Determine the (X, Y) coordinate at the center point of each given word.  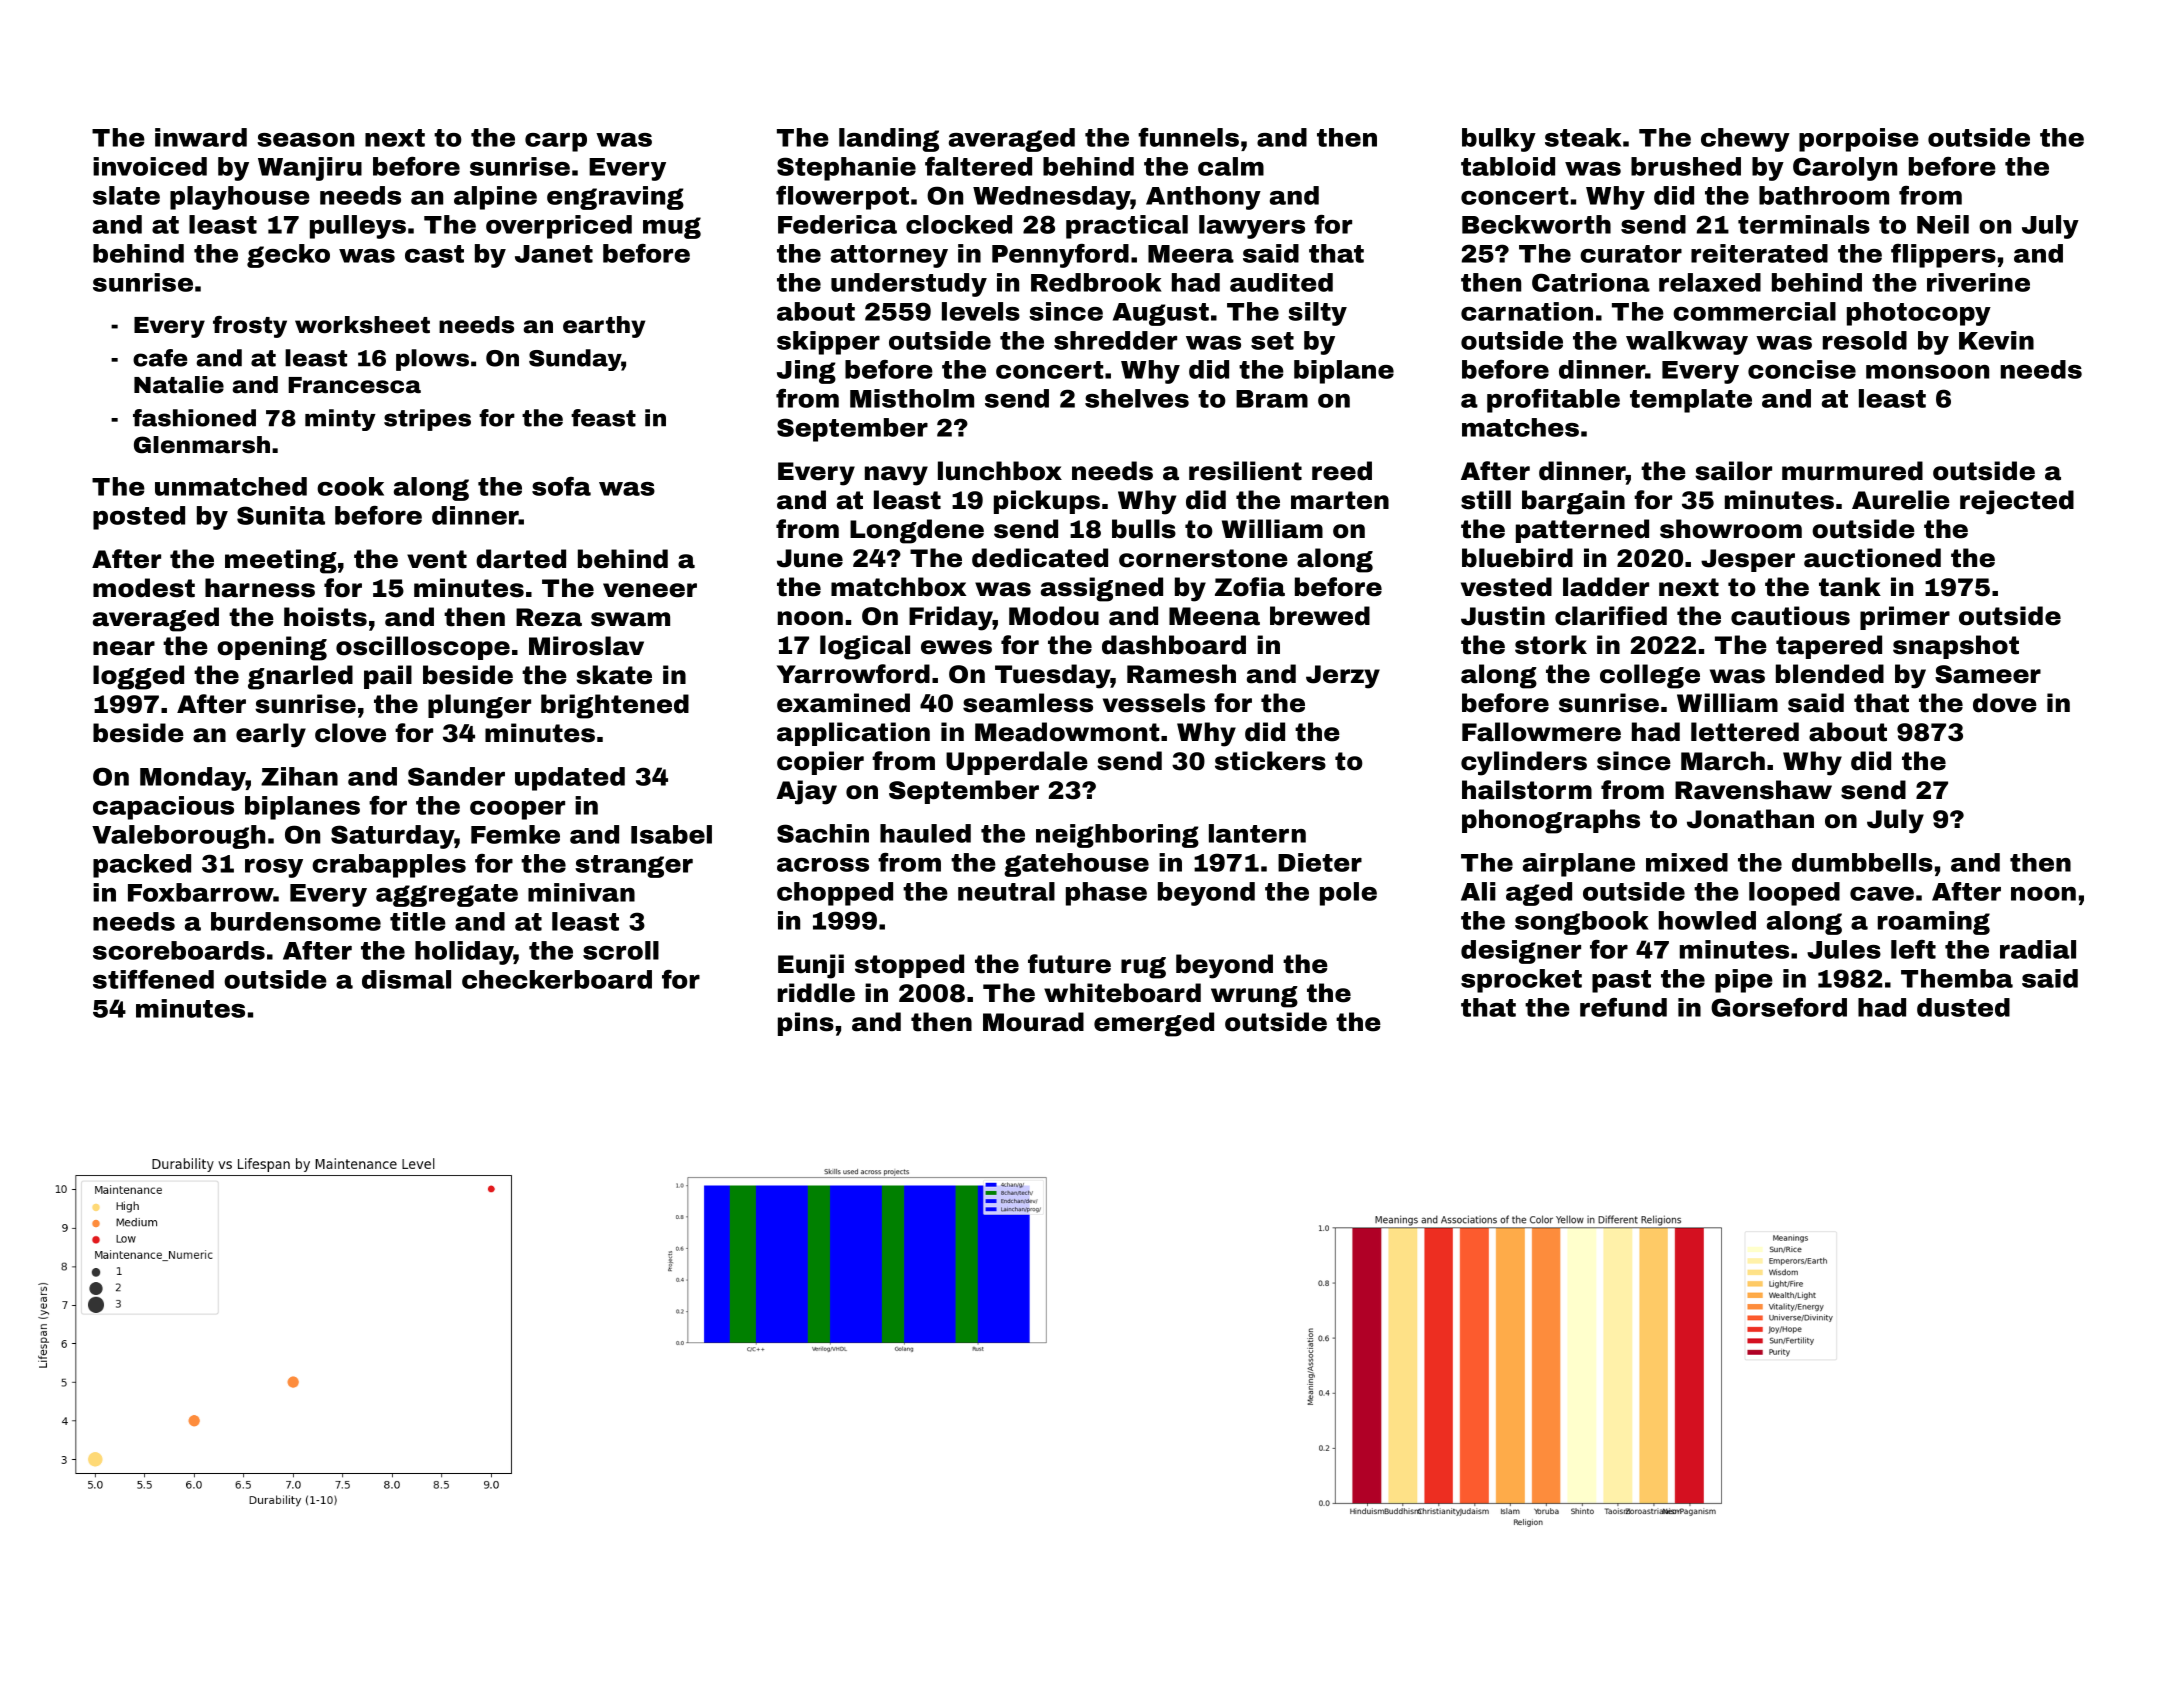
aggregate (447, 895)
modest (144, 588)
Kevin (1996, 340)
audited (1281, 282)
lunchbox (1000, 471)
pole (1348, 894)
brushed (1686, 166)
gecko (288, 256)
